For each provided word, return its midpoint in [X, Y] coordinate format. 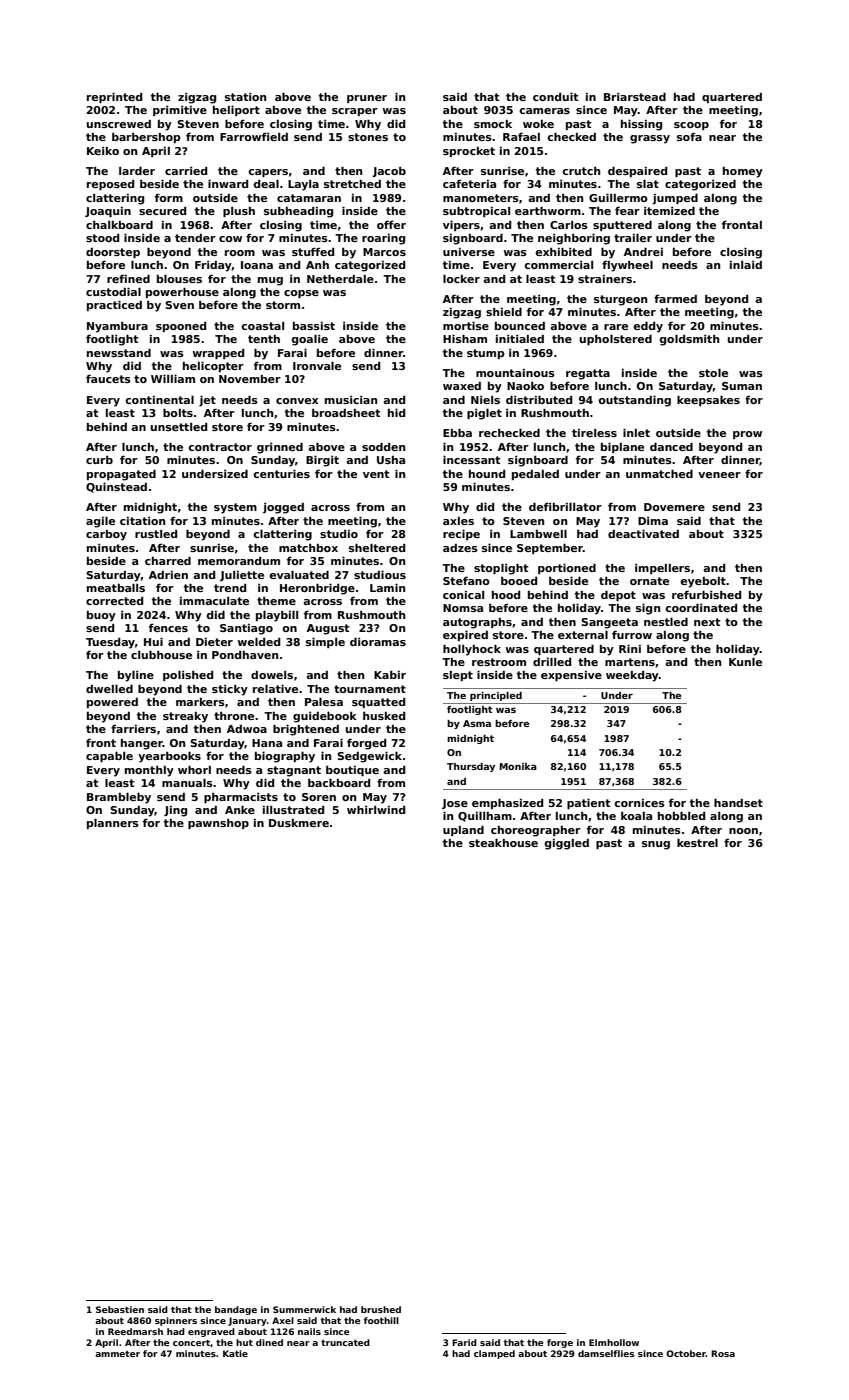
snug [656, 845]
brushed [381, 1309]
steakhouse [503, 842]
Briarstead [635, 96]
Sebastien [120, 1309]
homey [743, 172]
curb [99, 460]
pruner [367, 99]
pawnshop [218, 824]
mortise [466, 325]
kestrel [697, 842]
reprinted [114, 97]
